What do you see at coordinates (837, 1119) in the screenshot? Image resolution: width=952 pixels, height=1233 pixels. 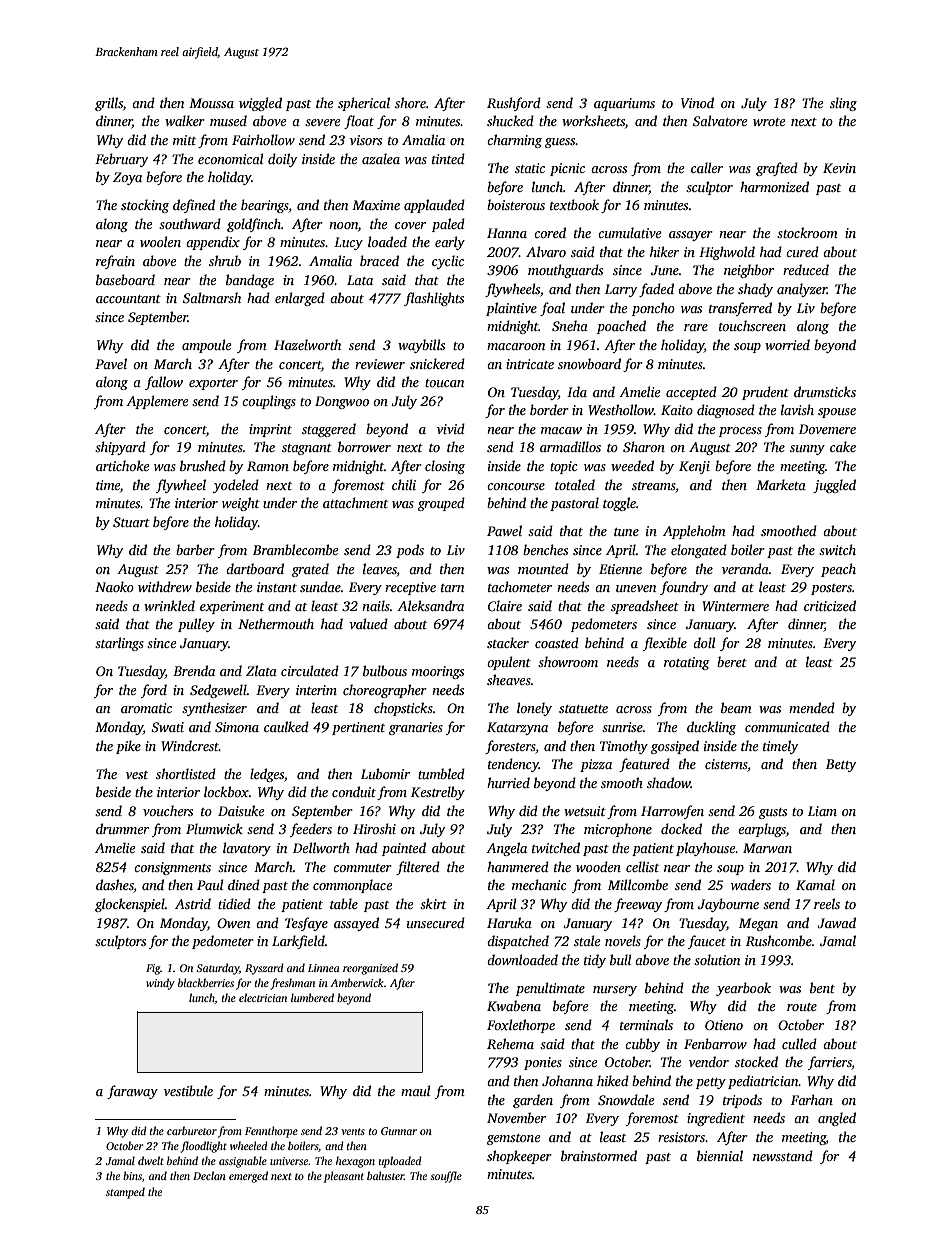 I see `angled` at bounding box center [837, 1119].
